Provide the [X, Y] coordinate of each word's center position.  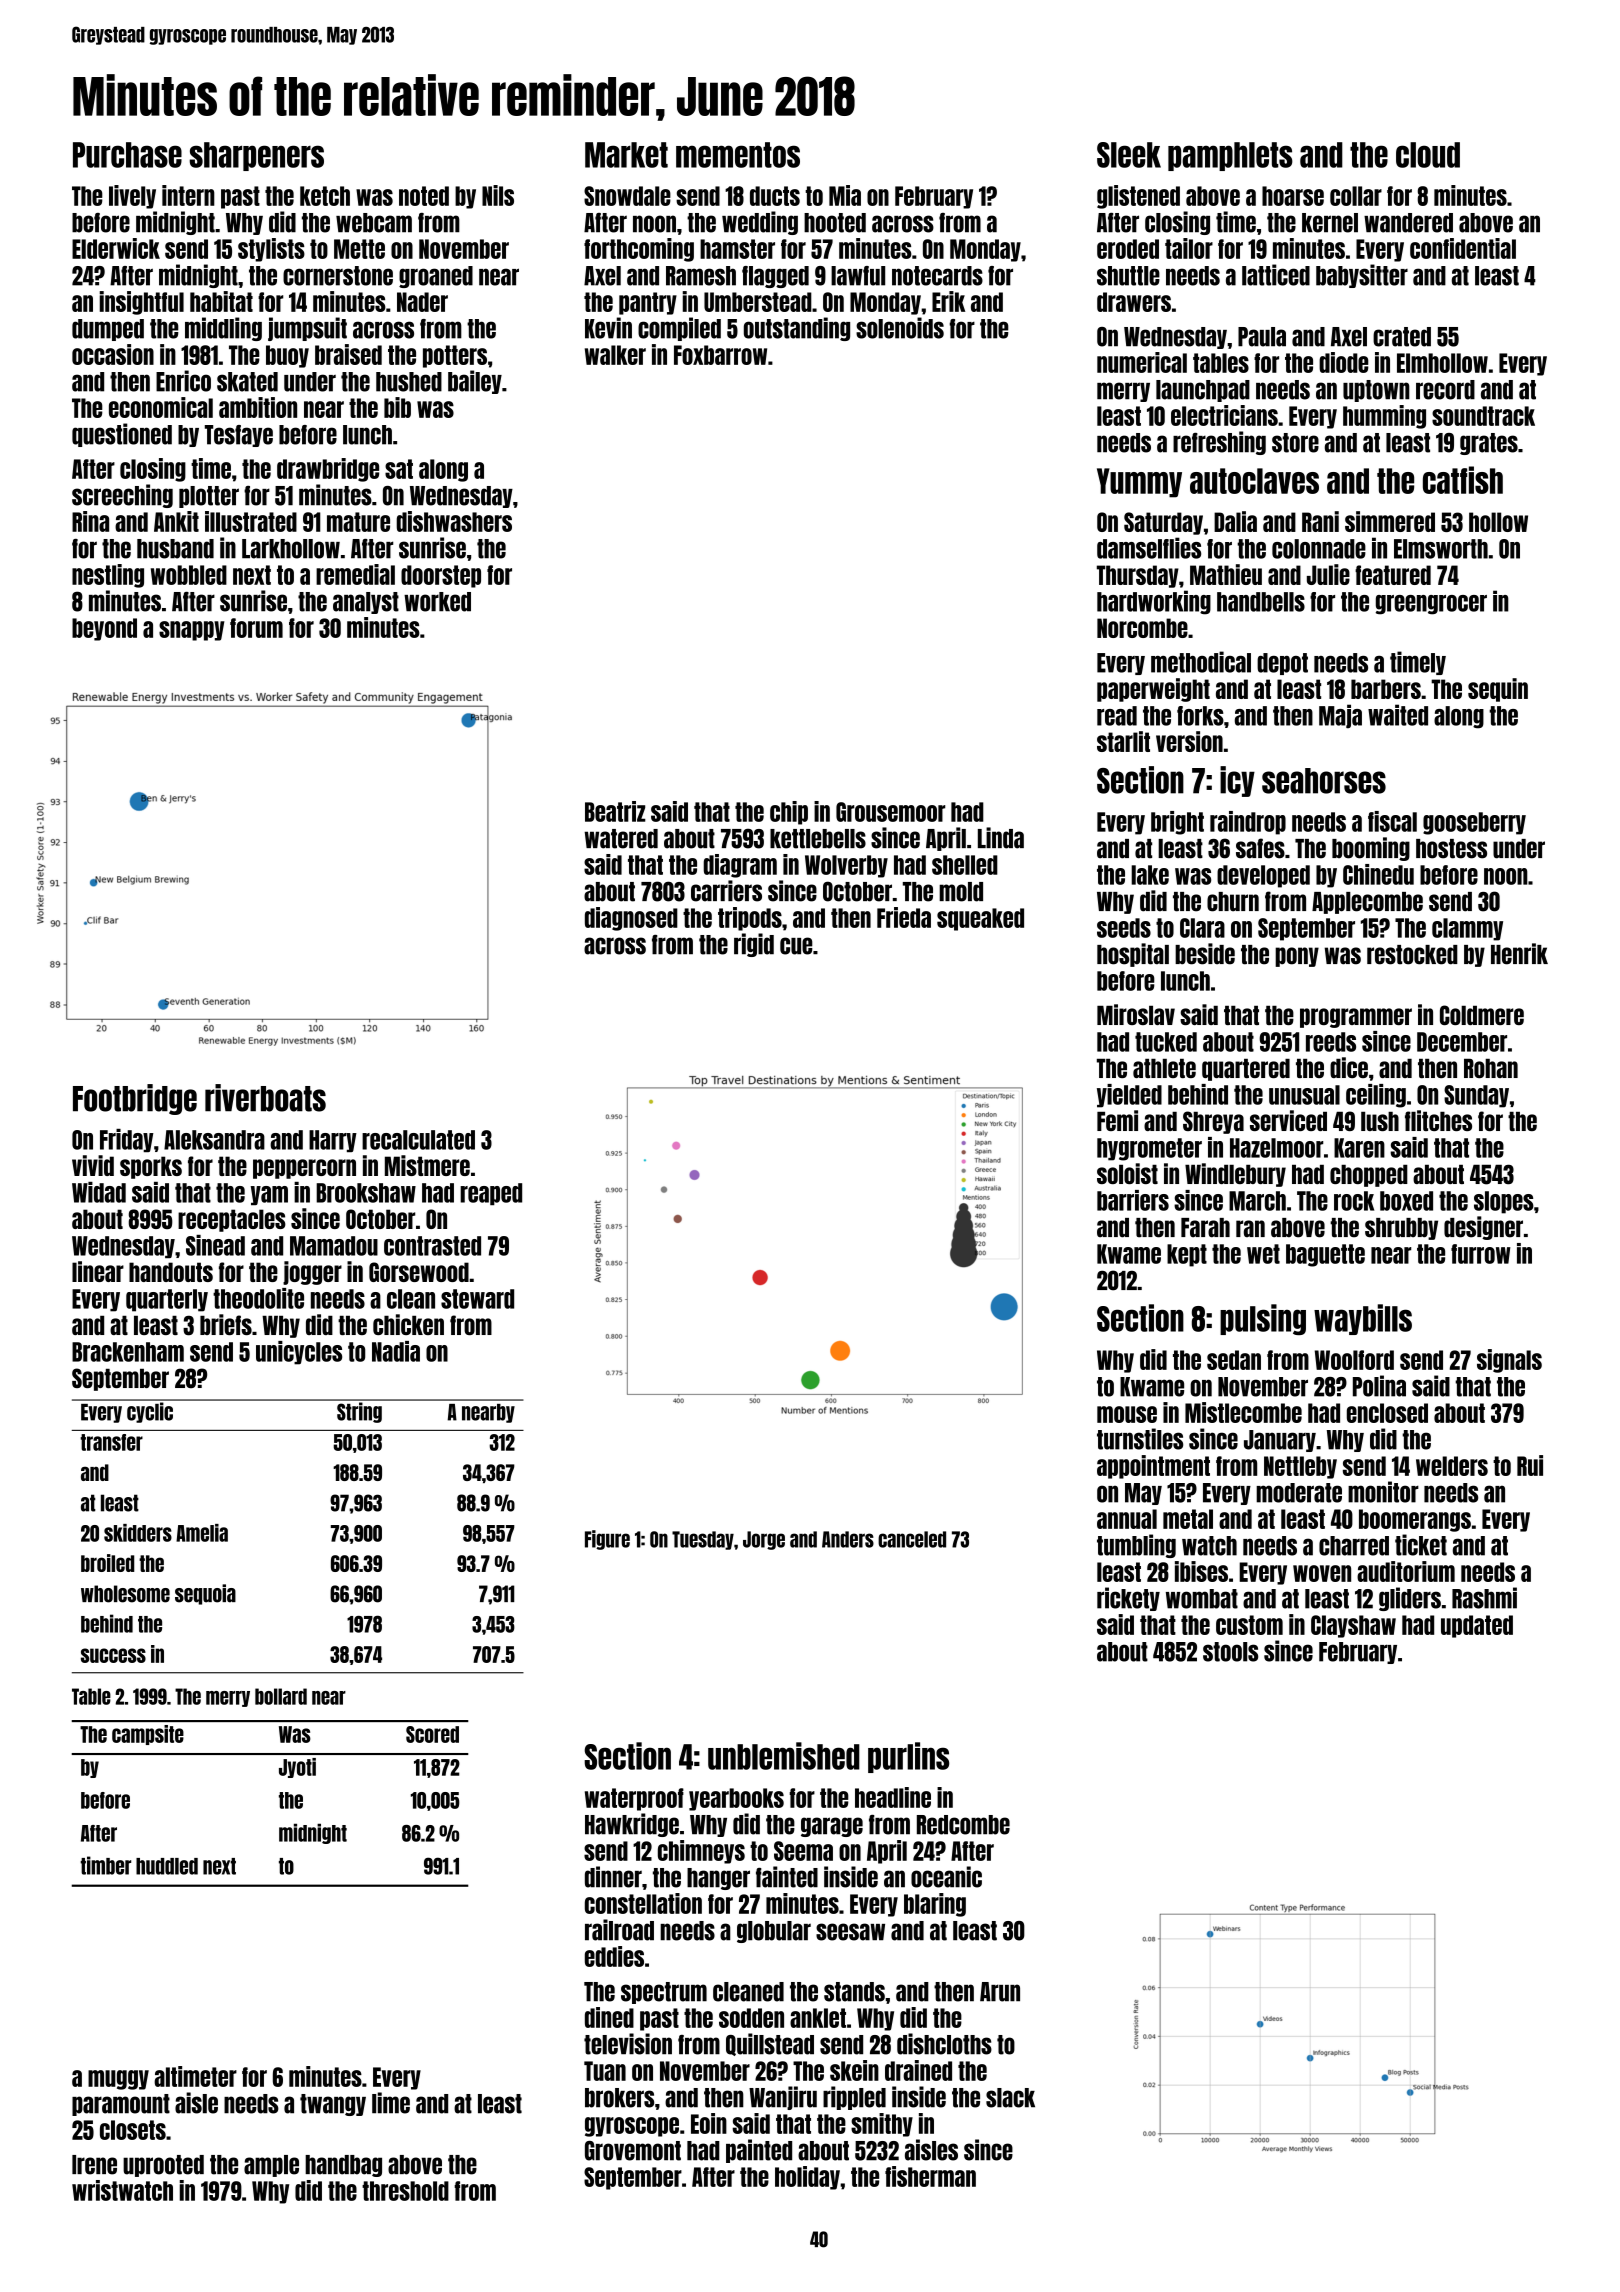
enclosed [1387, 1413]
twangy [333, 2105]
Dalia [1235, 521]
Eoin [709, 2123]
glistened [1138, 197]
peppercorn [304, 1169]
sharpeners [256, 156]
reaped [491, 1194]
